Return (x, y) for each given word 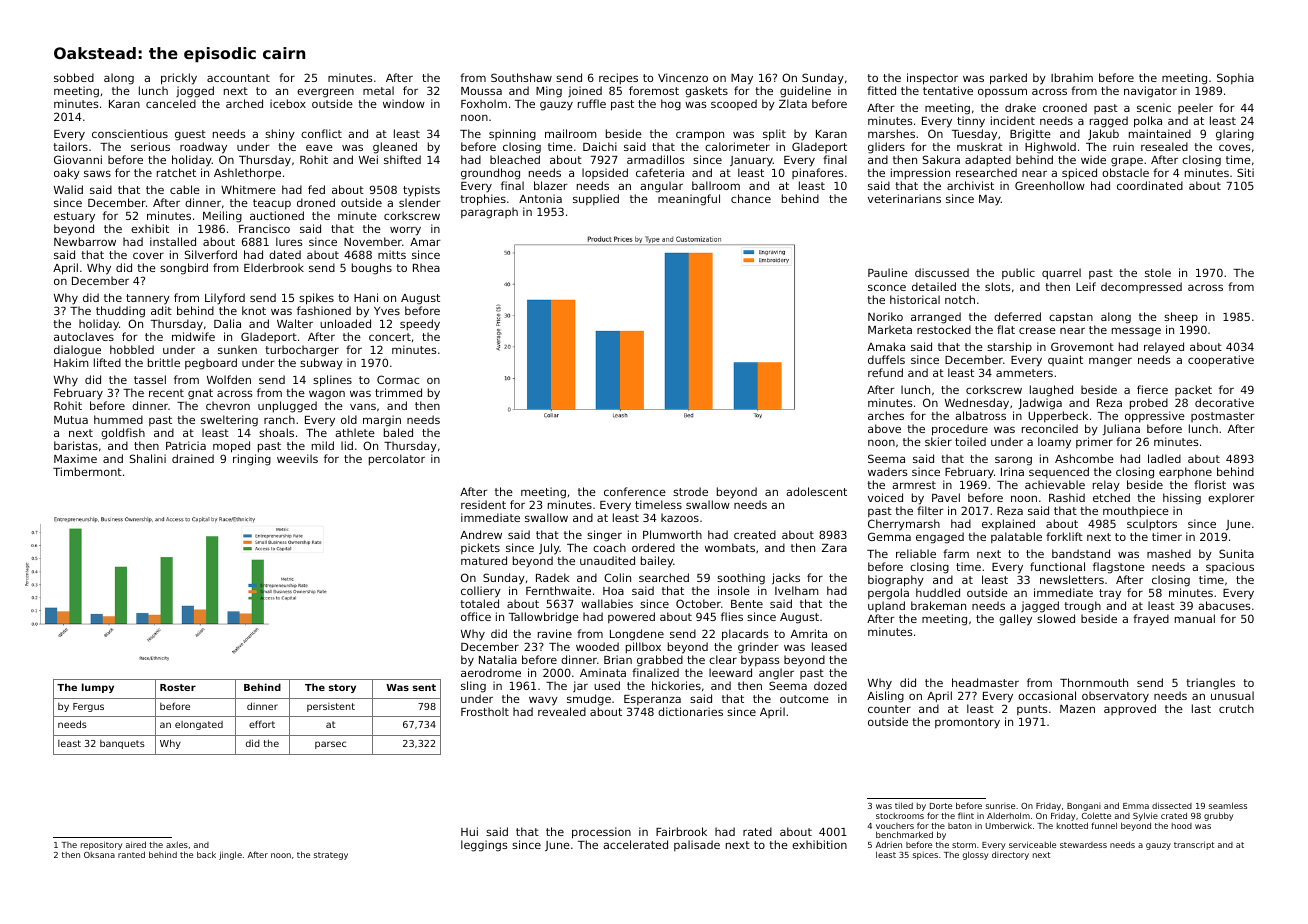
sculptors (1152, 525)
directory (1010, 855)
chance (751, 198)
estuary (74, 217)
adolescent (816, 491)
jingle (230, 855)
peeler (1195, 108)
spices (925, 856)
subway (321, 364)
